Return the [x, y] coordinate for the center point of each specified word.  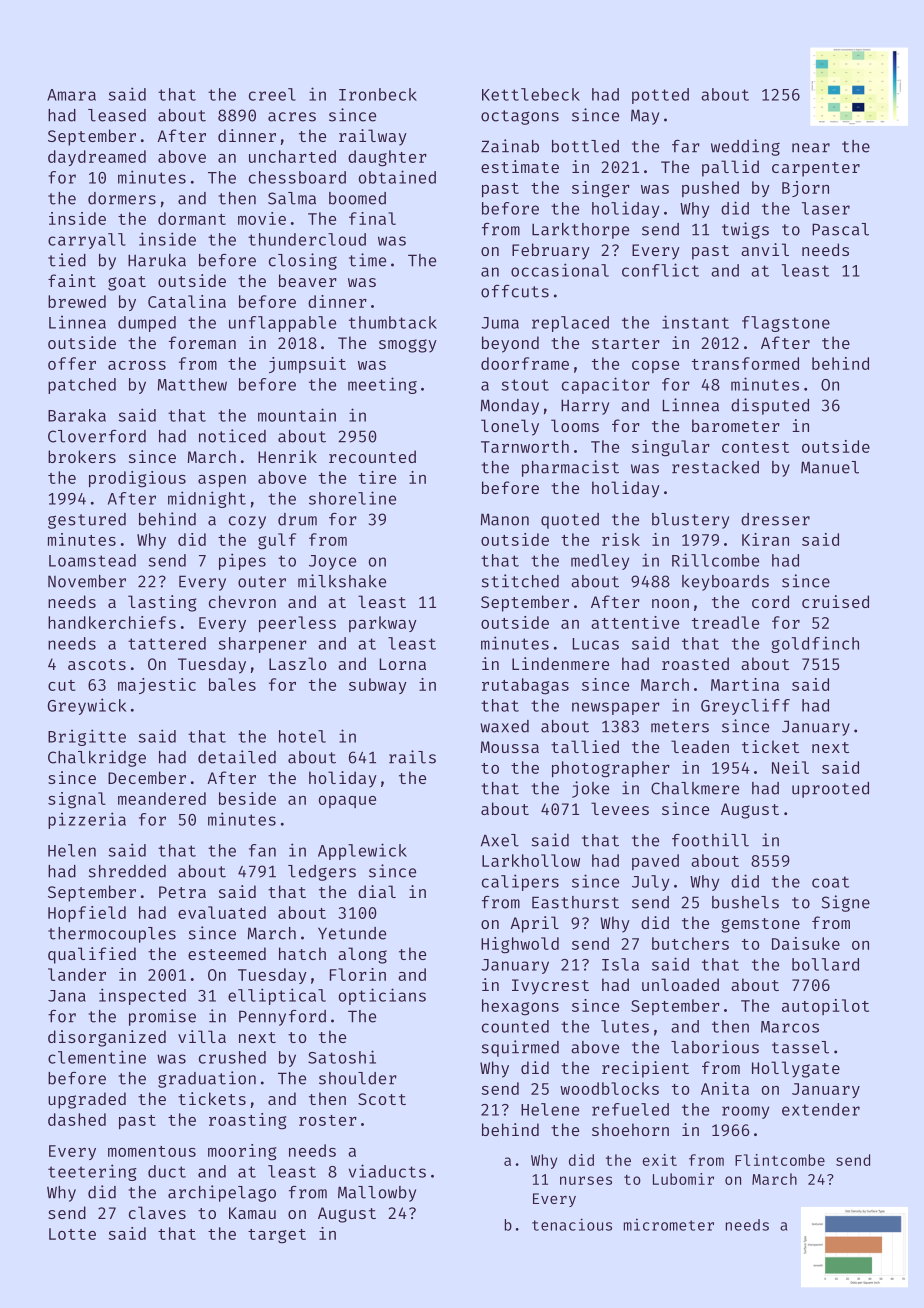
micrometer [669, 1225]
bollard [825, 964]
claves [157, 1212]
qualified [92, 955]
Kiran [765, 539]
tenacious [572, 1224]
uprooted [830, 790]
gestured [87, 521]
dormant [192, 218]
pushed [710, 189]
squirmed [520, 1048]
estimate [520, 166]
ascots [97, 664]
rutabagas [525, 686]
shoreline [352, 498]
